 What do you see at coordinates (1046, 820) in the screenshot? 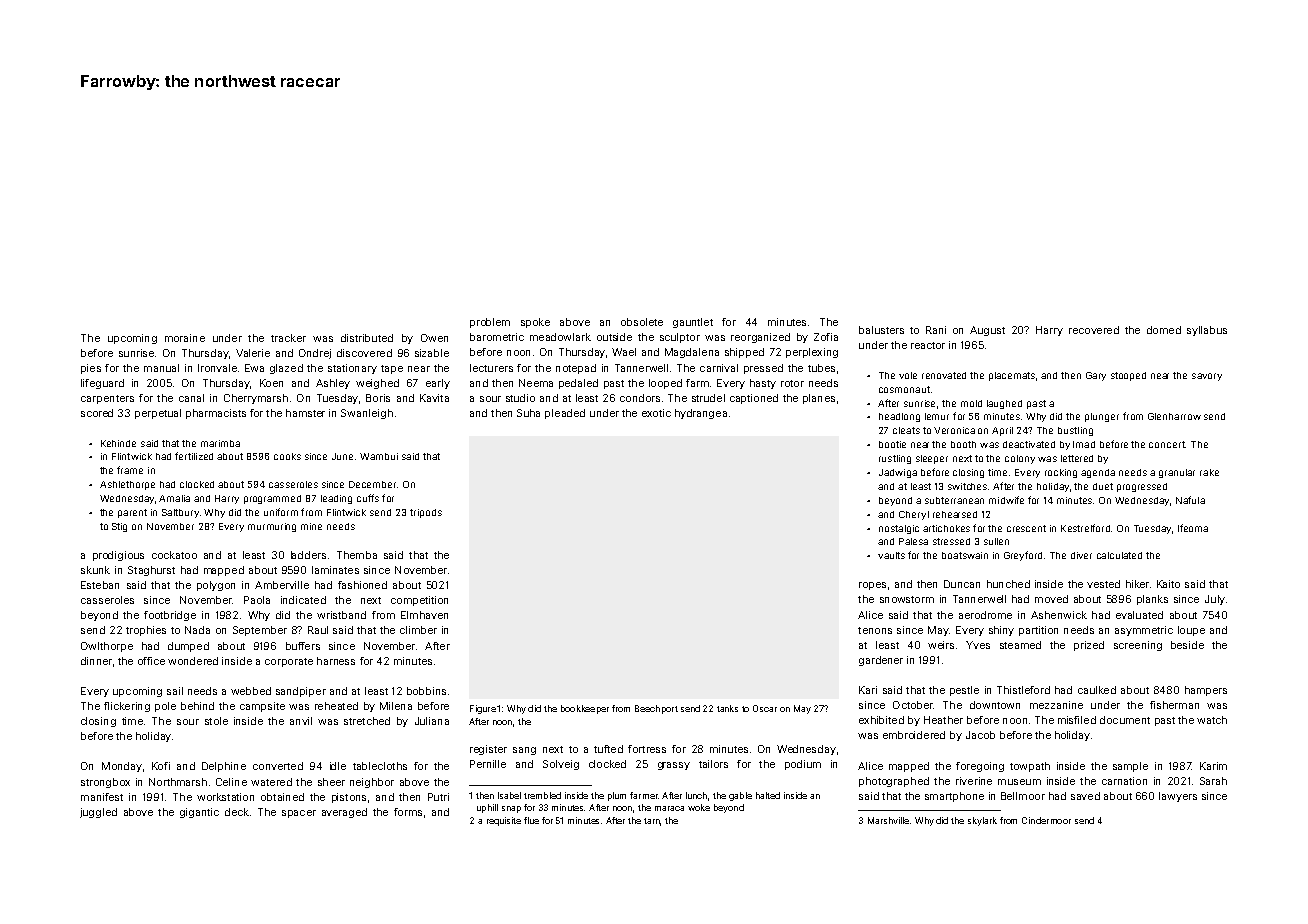
I see `Cindermoor` at bounding box center [1046, 820].
